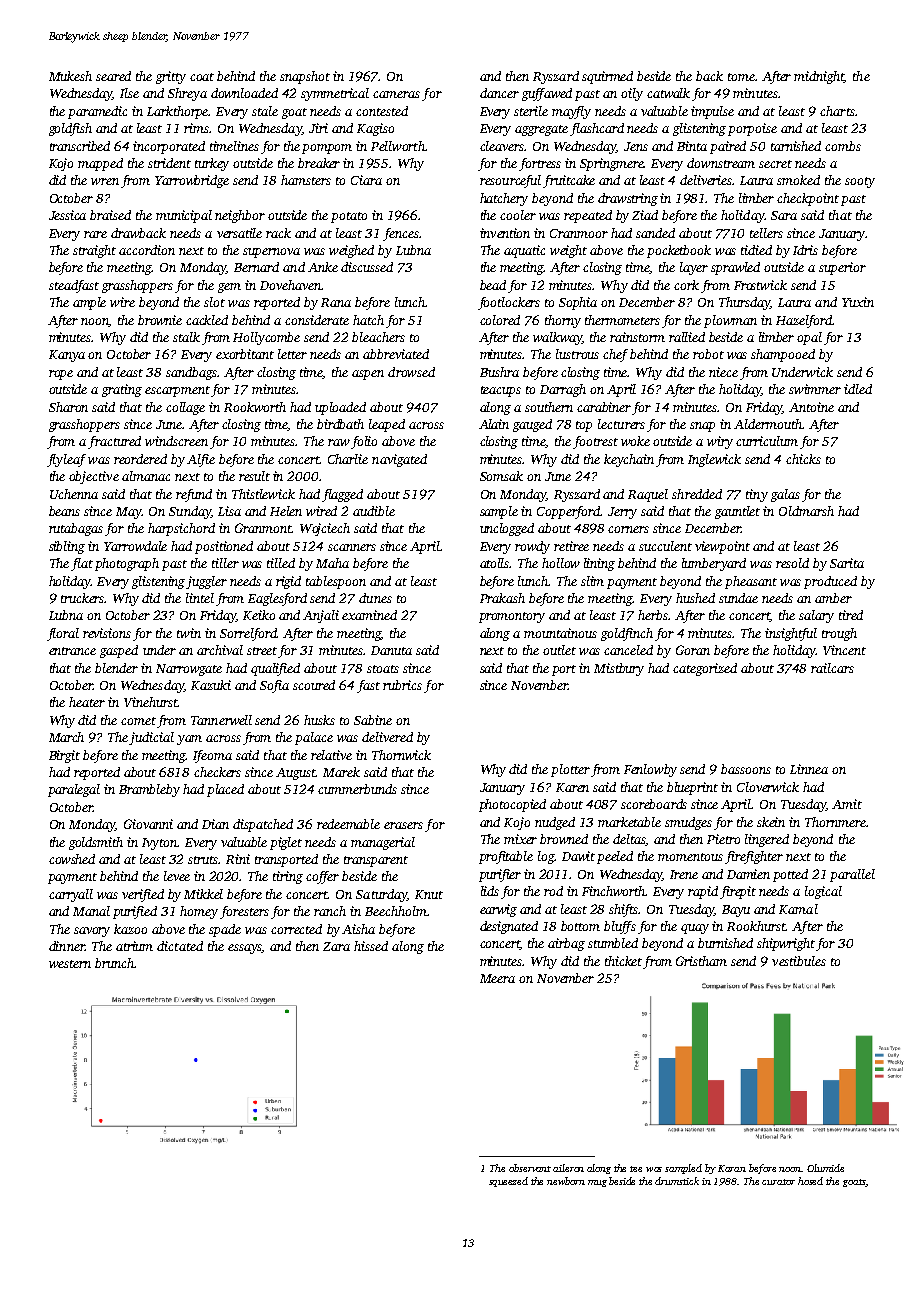 Image resolution: width=924 pixels, height=1308 pixels. I want to click on Kanya, so click(67, 356).
